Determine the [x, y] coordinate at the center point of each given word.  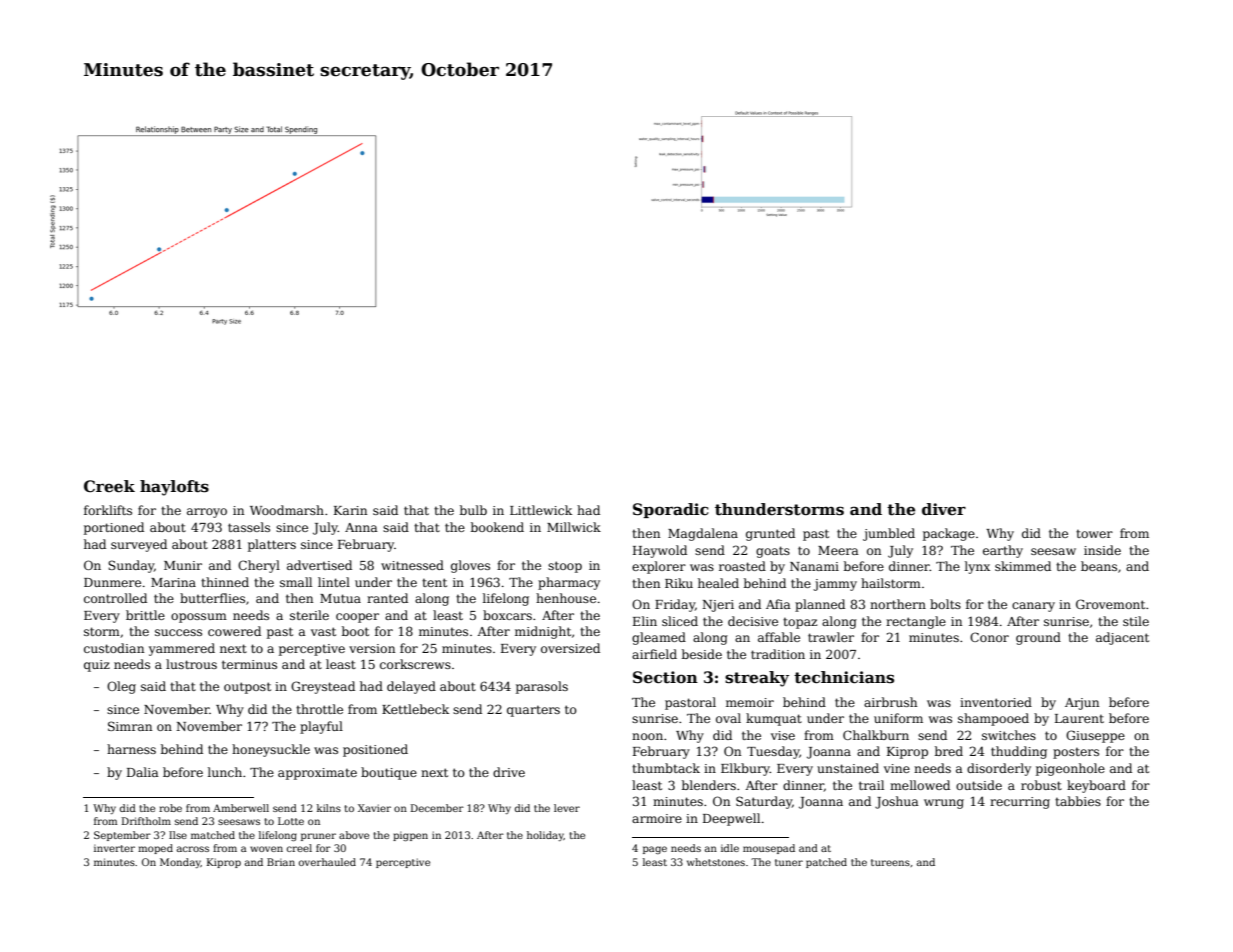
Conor [989, 637]
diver [944, 509]
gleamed [659, 638]
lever [567, 808]
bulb [473, 510]
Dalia [143, 772]
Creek [109, 486]
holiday [545, 836]
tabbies [1078, 801]
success [178, 632]
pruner [318, 837]
